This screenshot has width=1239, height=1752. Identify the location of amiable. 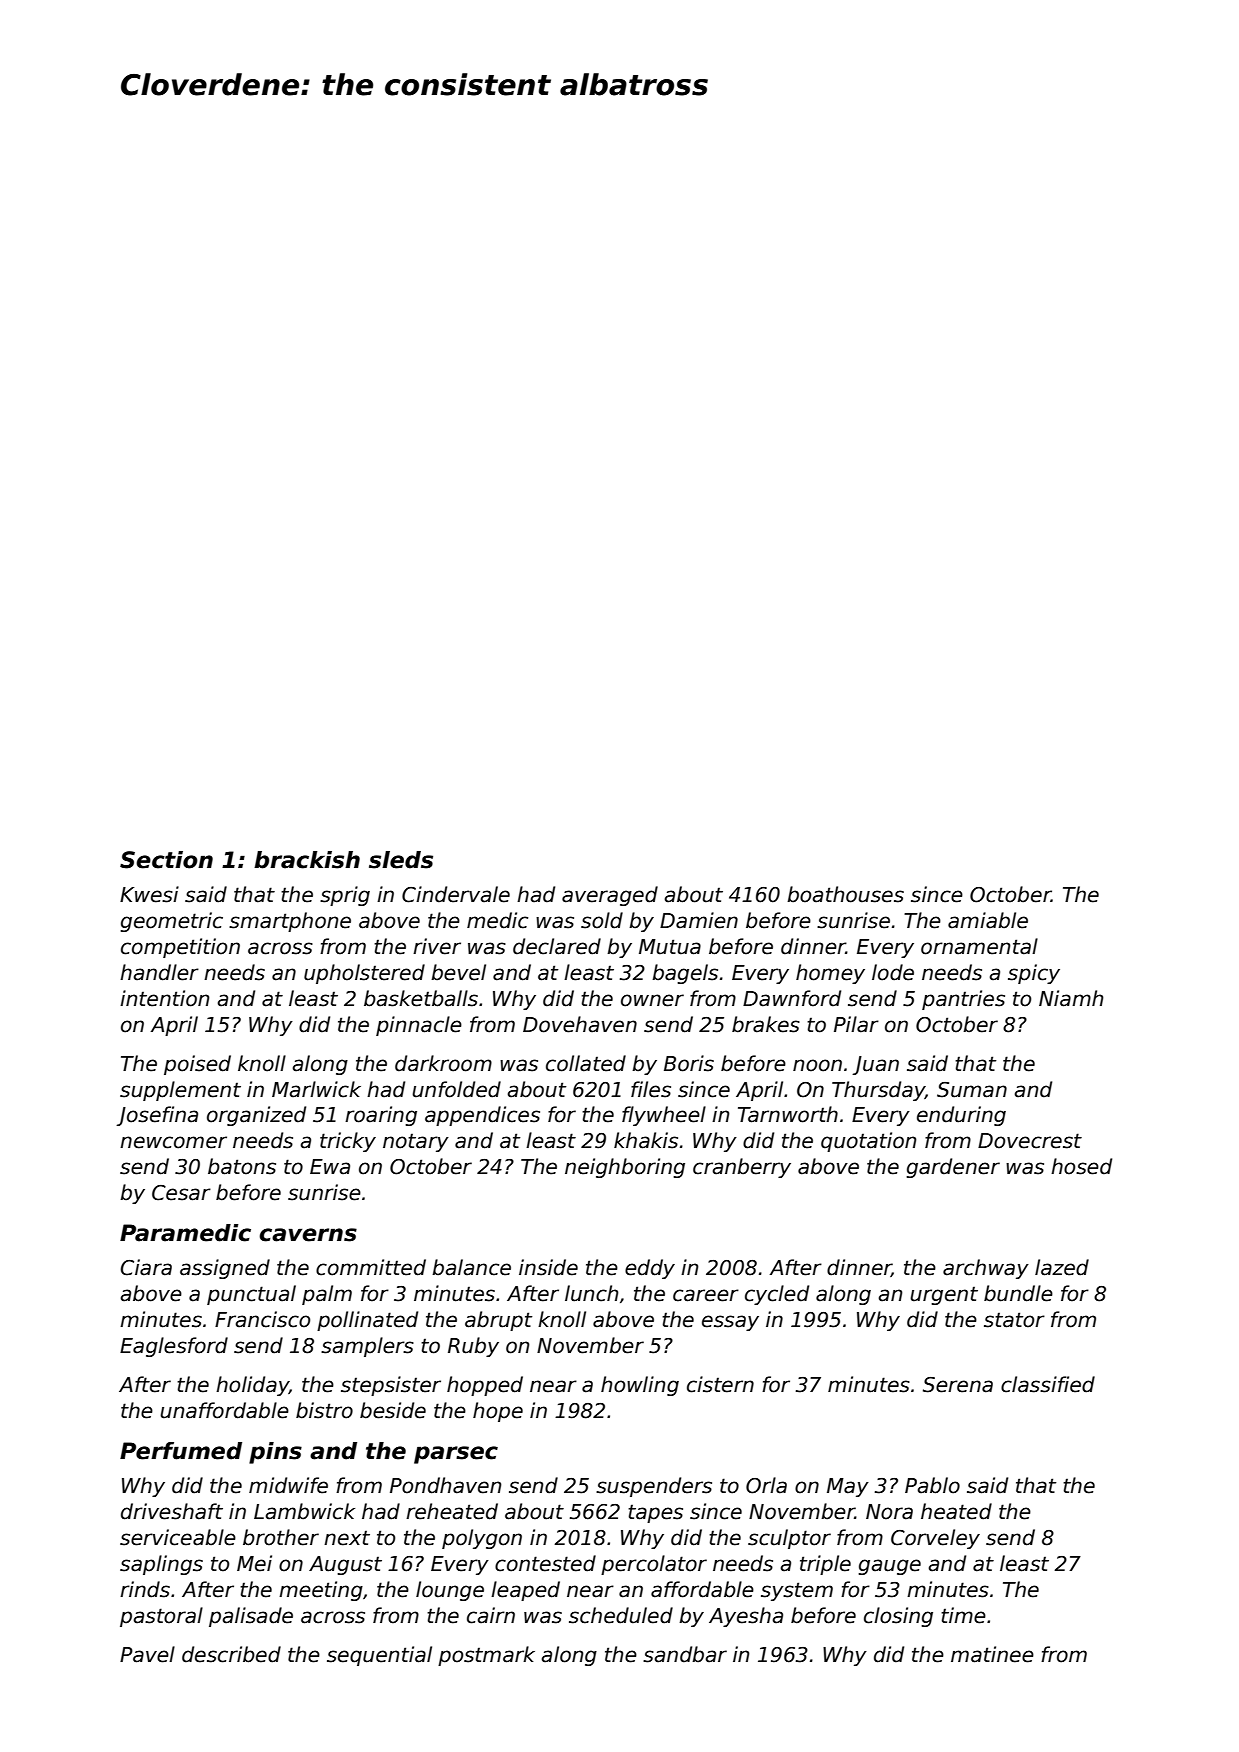
(988, 920).
